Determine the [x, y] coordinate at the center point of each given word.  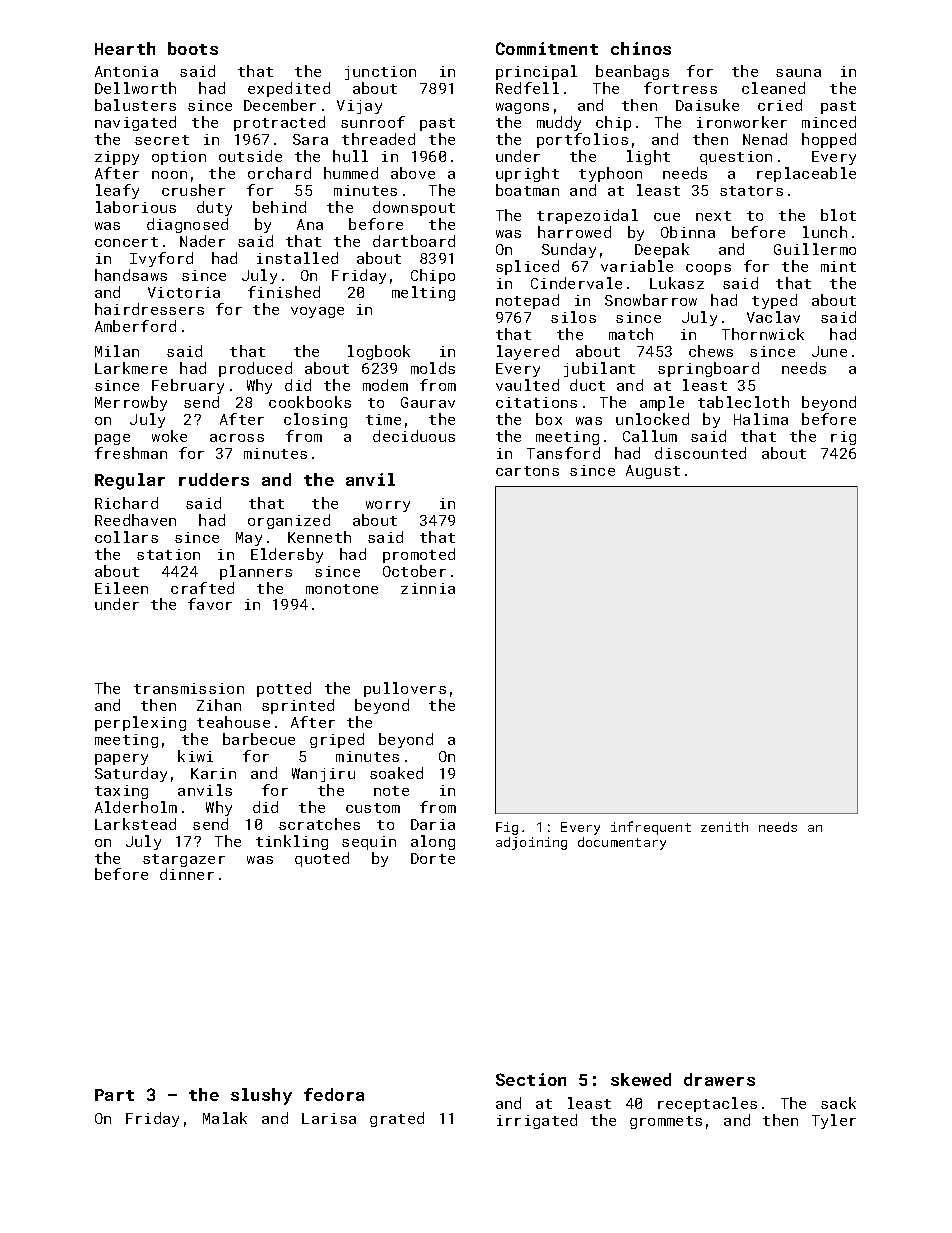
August [653, 472]
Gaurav [428, 402]
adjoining [531, 843]
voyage [317, 312]
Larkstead [135, 824]
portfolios [582, 140]
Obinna [688, 232]
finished [284, 292]
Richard [126, 503]
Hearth [125, 48]
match [631, 334]
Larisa [329, 1118]
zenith [724, 827]
